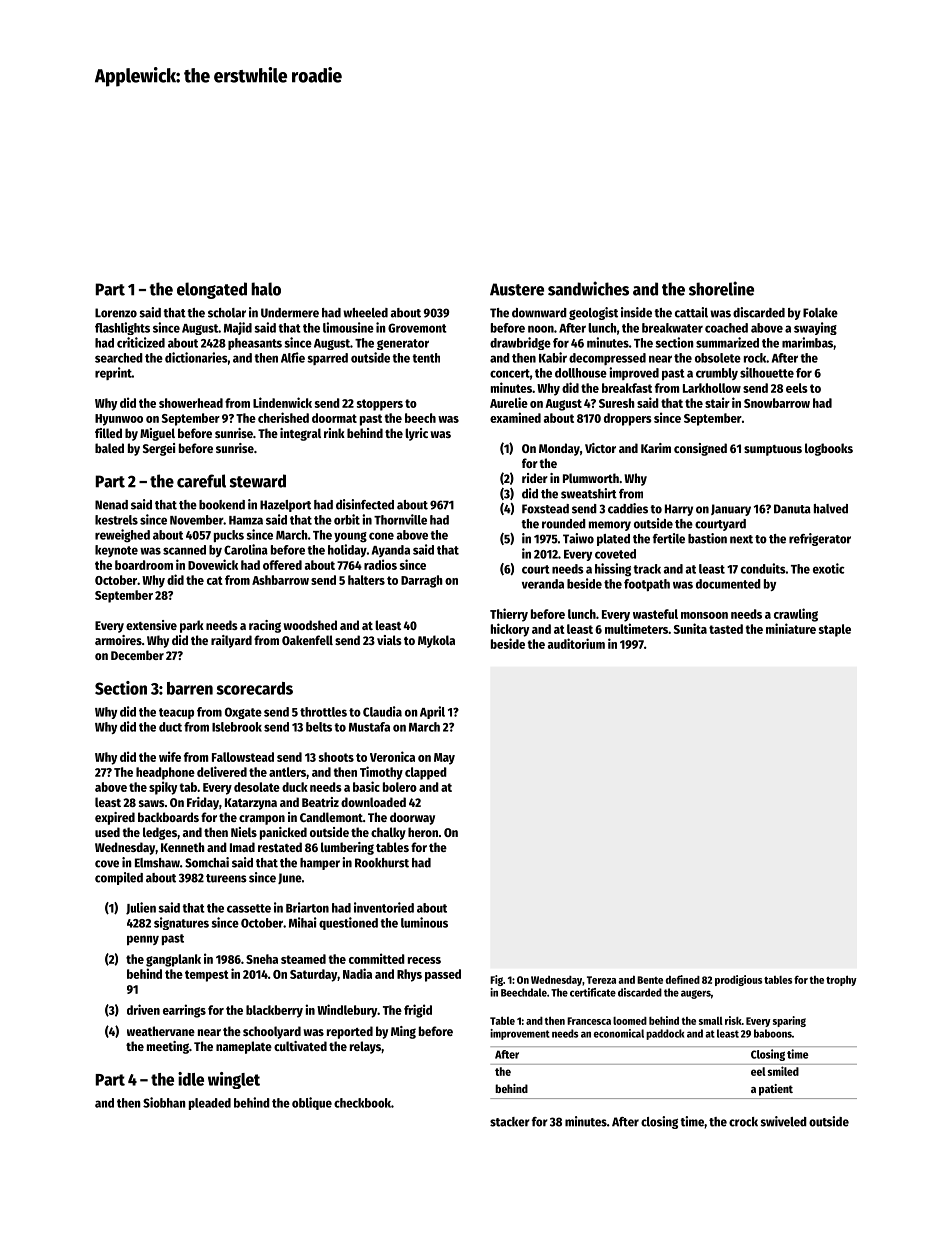 This screenshot has width=952, height=1233. I want to click on winglet, so click(234, 1080).
